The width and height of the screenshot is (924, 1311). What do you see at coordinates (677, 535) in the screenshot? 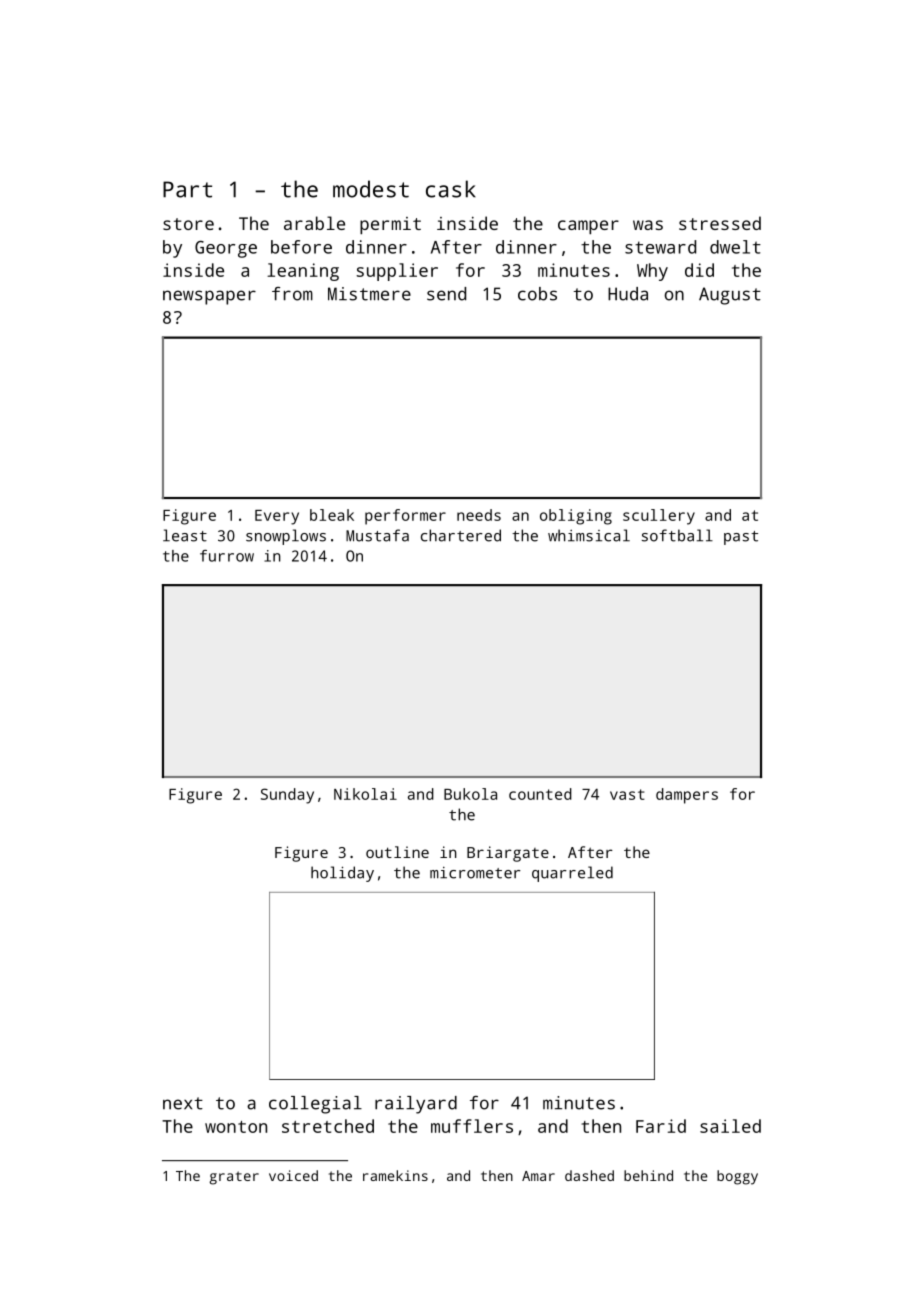
I see `softball` at bounding box center [677, 535].
